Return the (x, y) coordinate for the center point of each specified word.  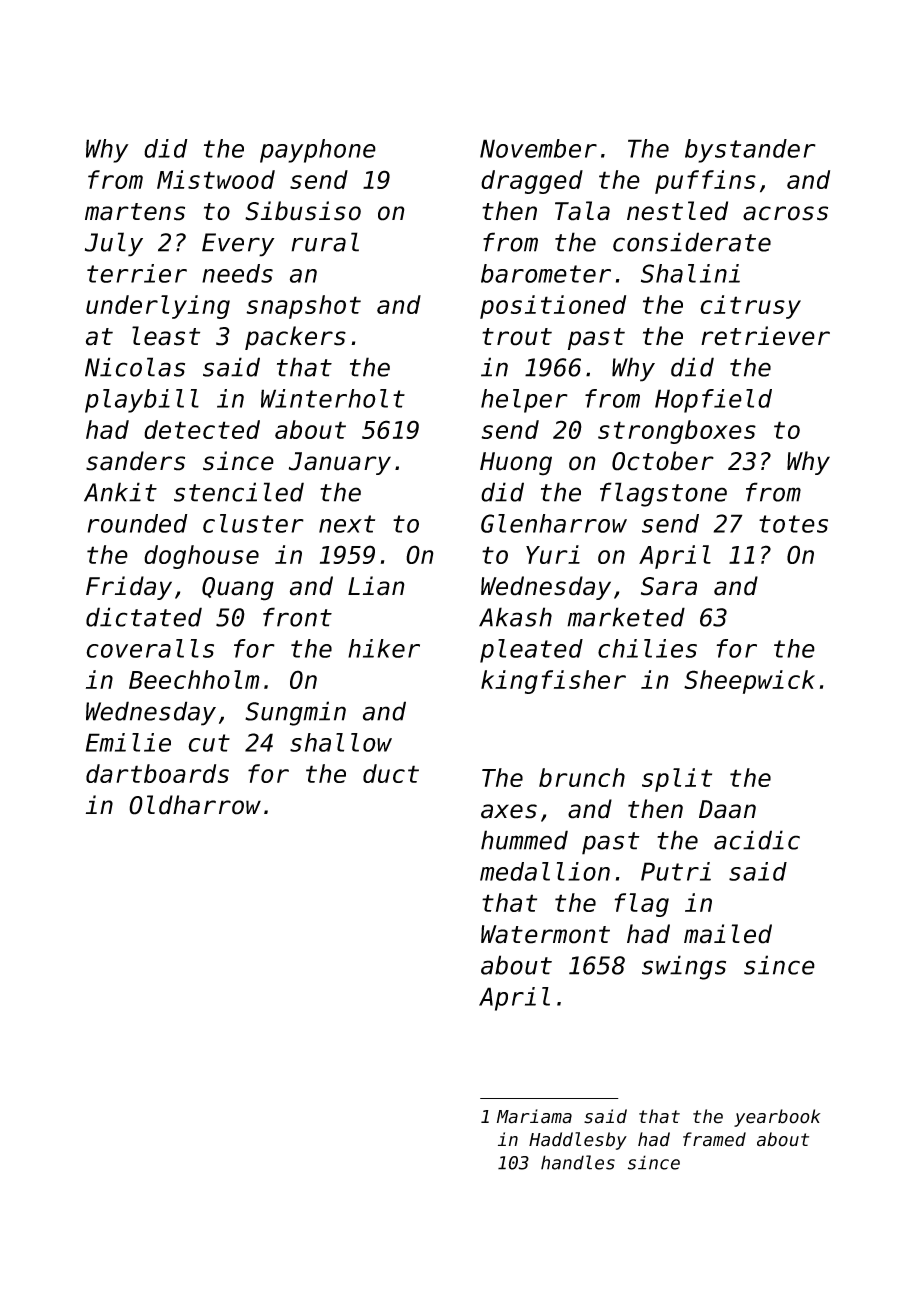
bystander (750, 151)
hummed (524, 840)
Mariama (534, 1116)
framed (714, 1139)
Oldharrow (195, 805)
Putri (676, 871)
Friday (129, 588)
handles (578, 1162)
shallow (341, 742)
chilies (647, 648)
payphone (318, 151)
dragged (532, 182)
